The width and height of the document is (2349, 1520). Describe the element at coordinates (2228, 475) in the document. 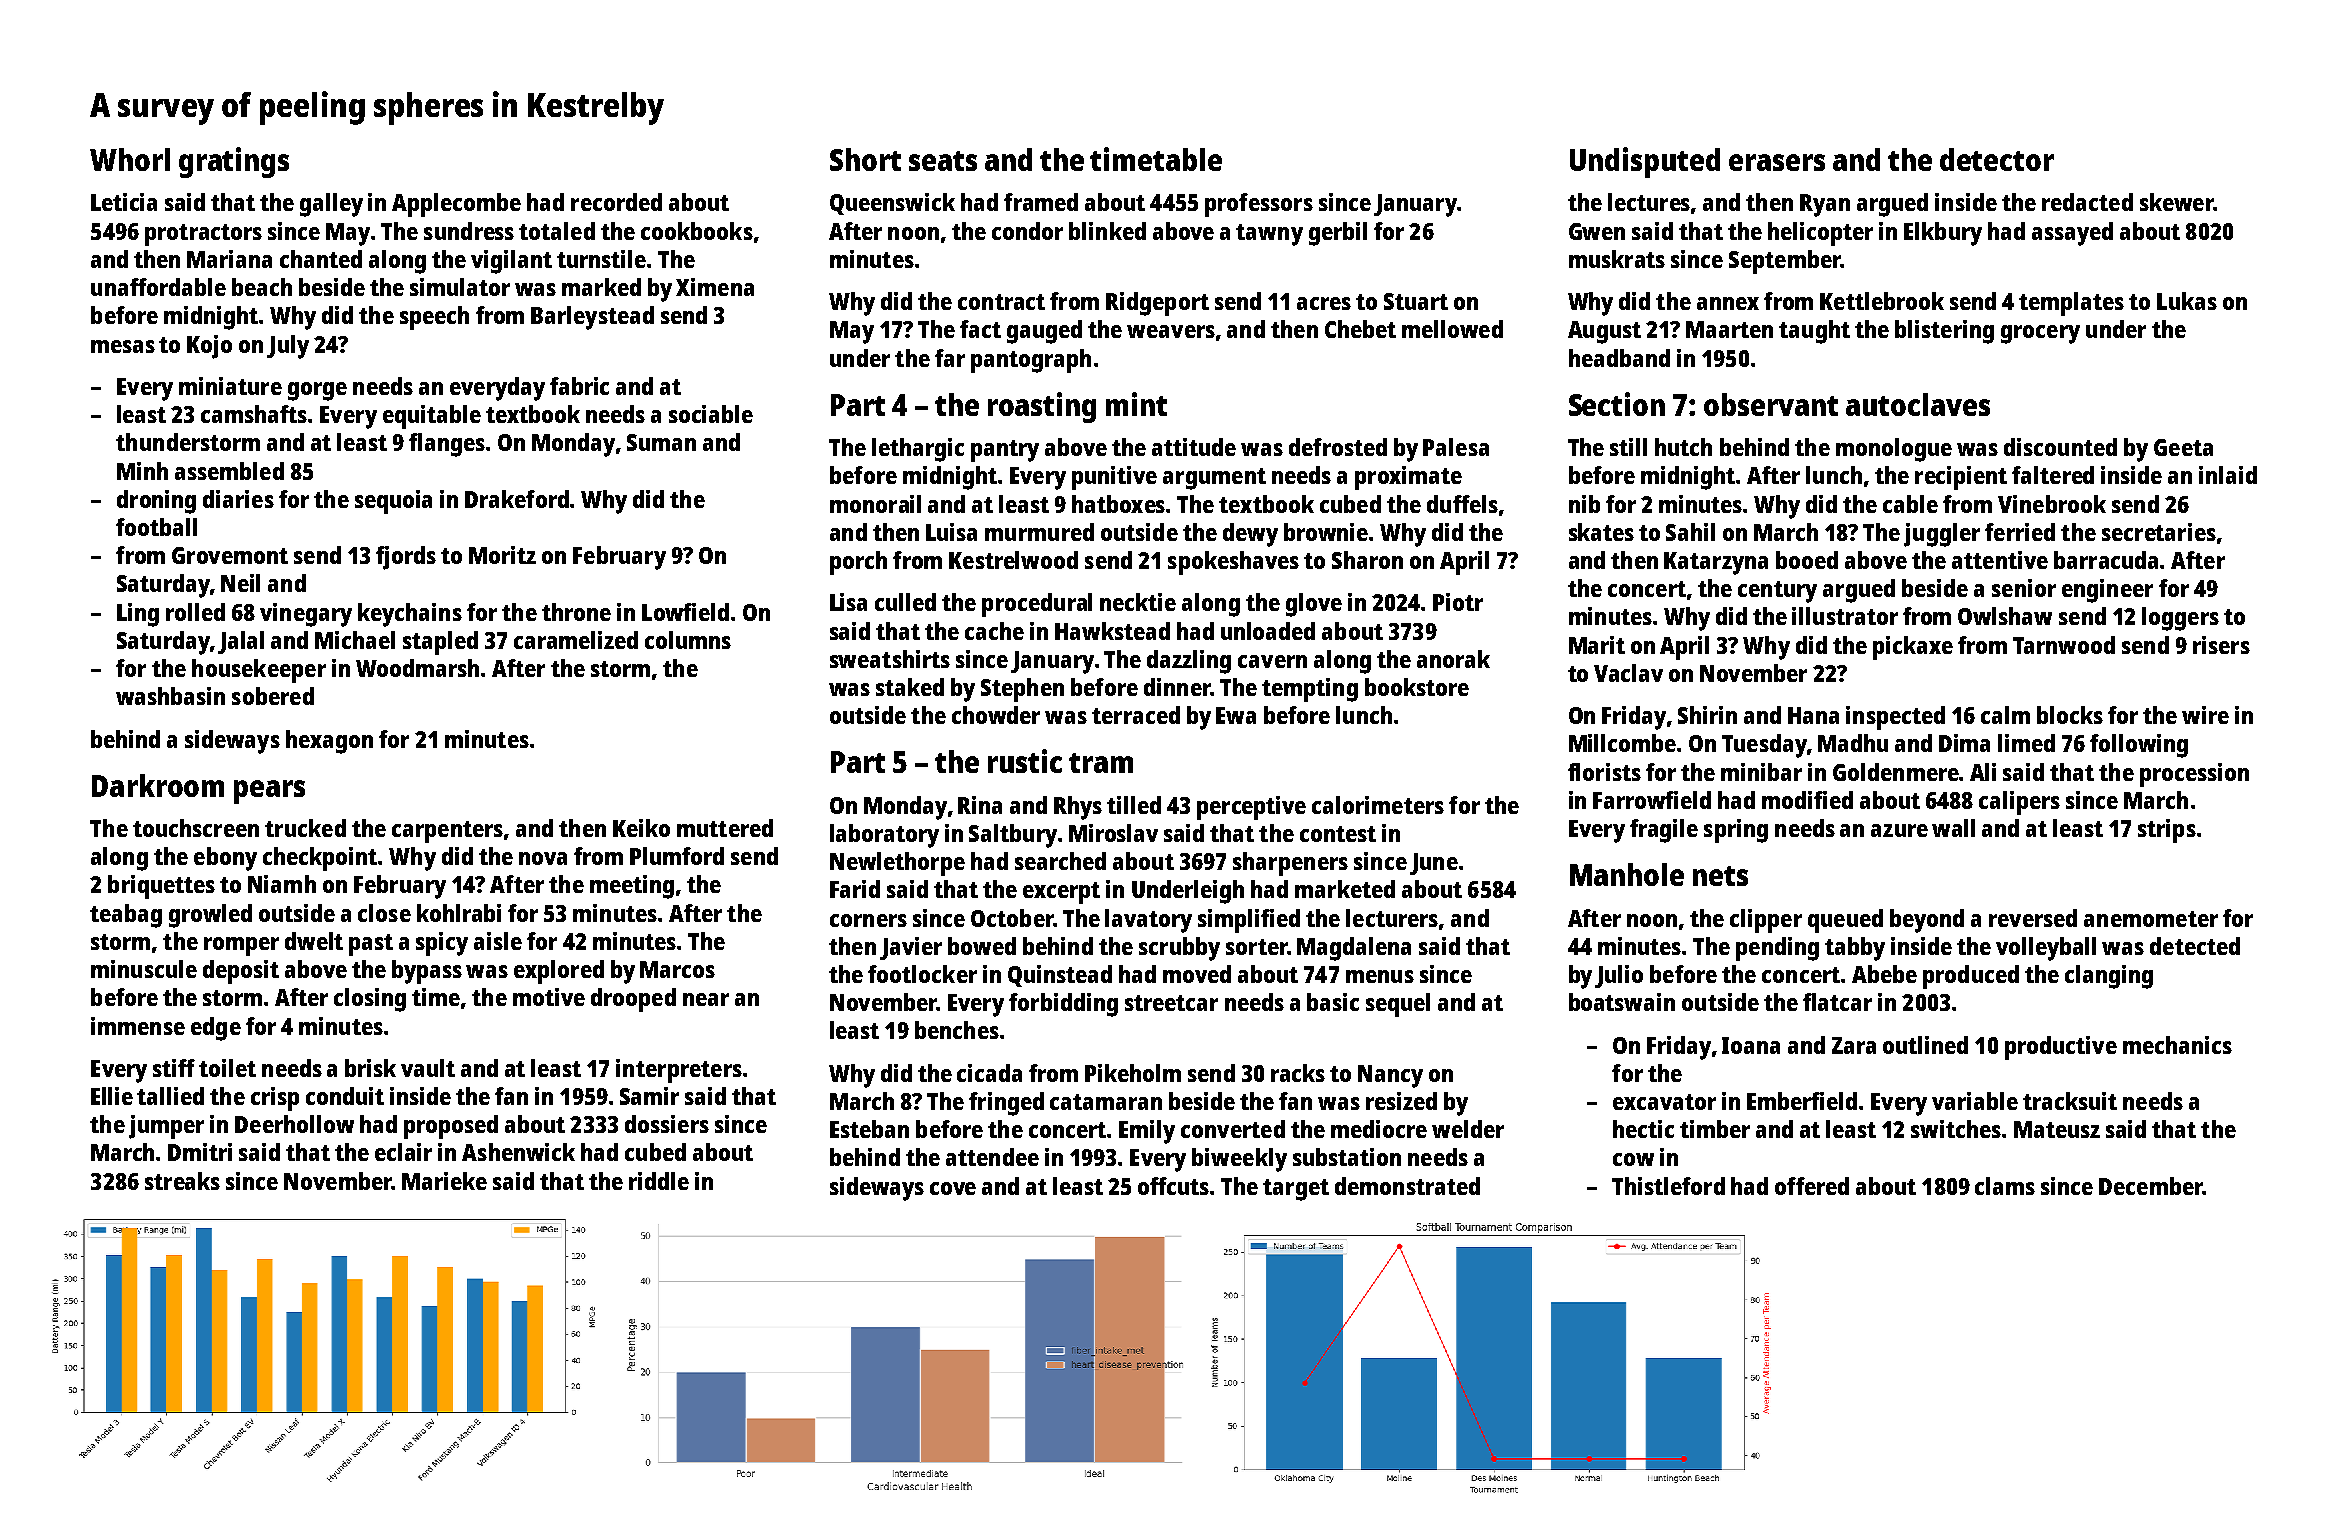

I see `inlaid` at that location.
